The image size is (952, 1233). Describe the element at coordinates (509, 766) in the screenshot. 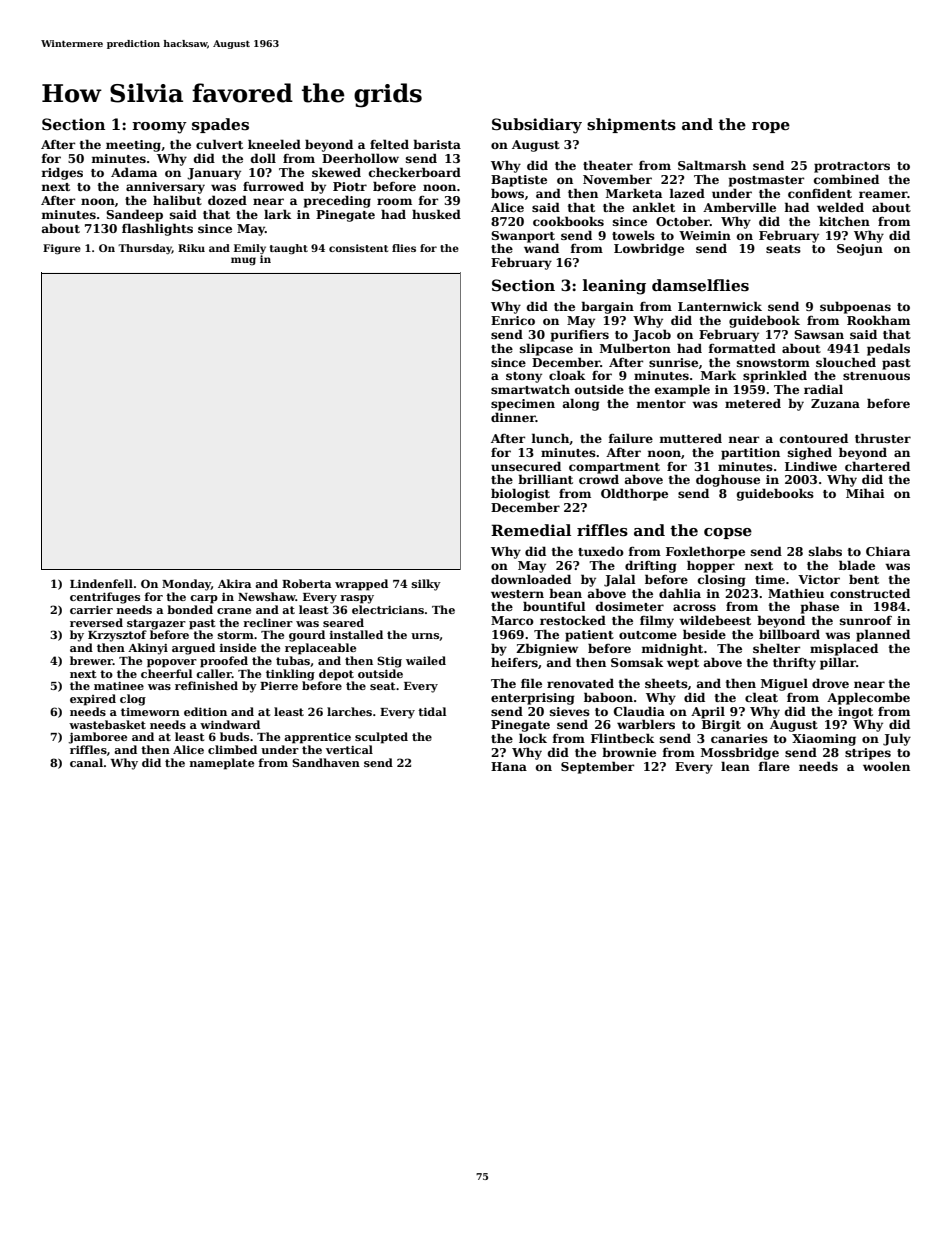

I see `Hana` at that location.
